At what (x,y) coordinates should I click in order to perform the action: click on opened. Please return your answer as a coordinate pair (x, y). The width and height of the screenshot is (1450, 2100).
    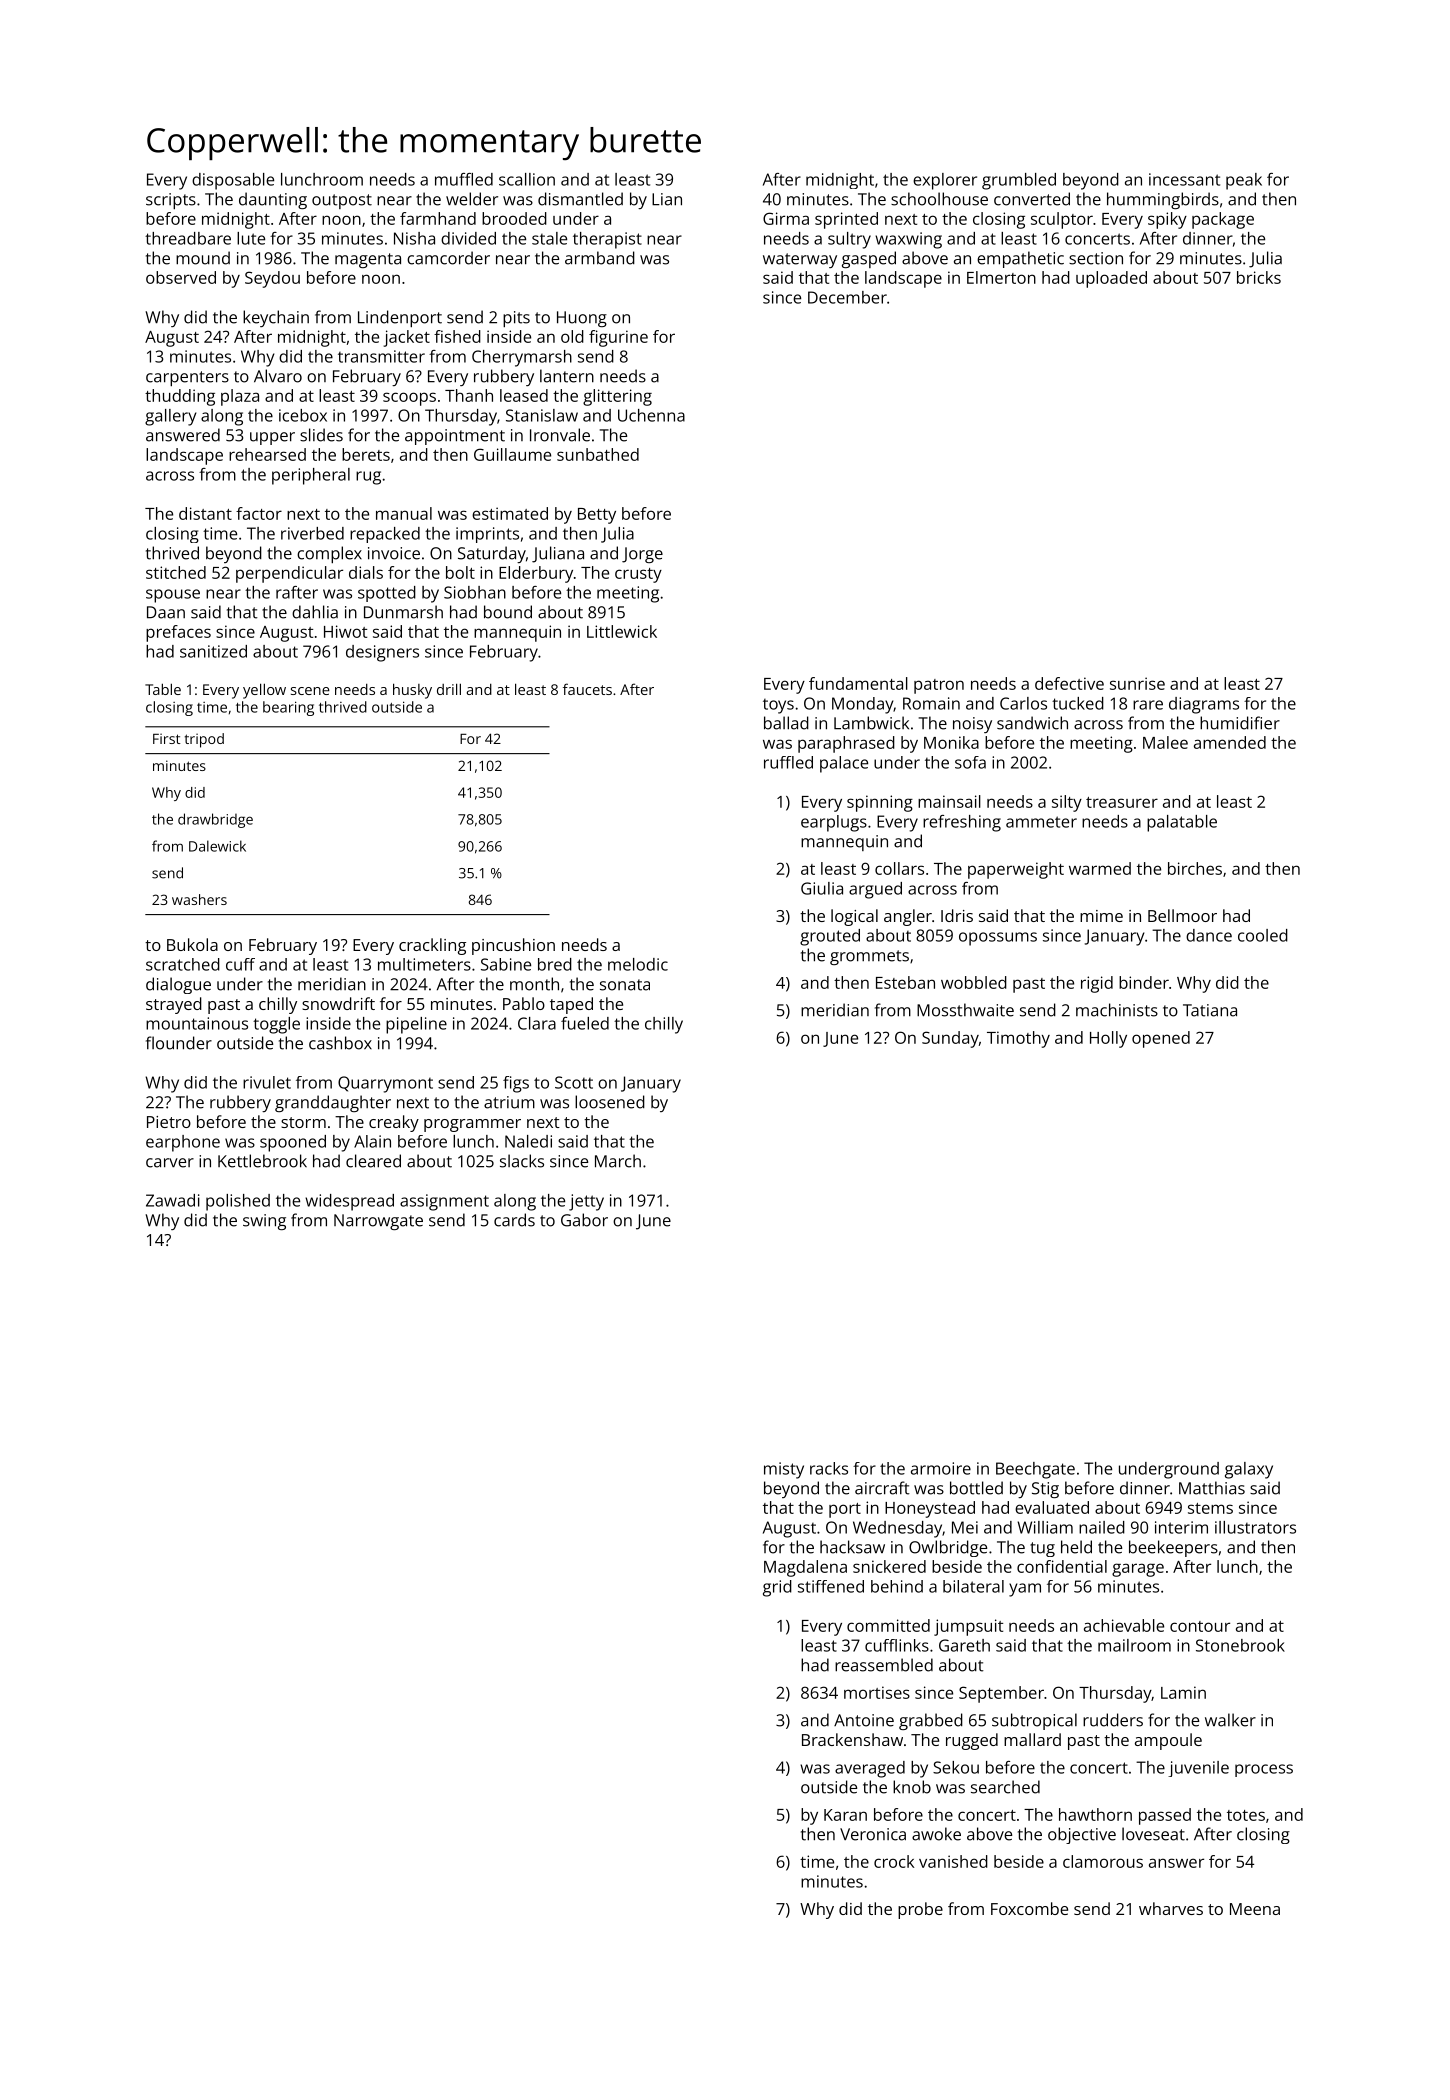
    Looking at the image, I should click on (1161, 1039).
